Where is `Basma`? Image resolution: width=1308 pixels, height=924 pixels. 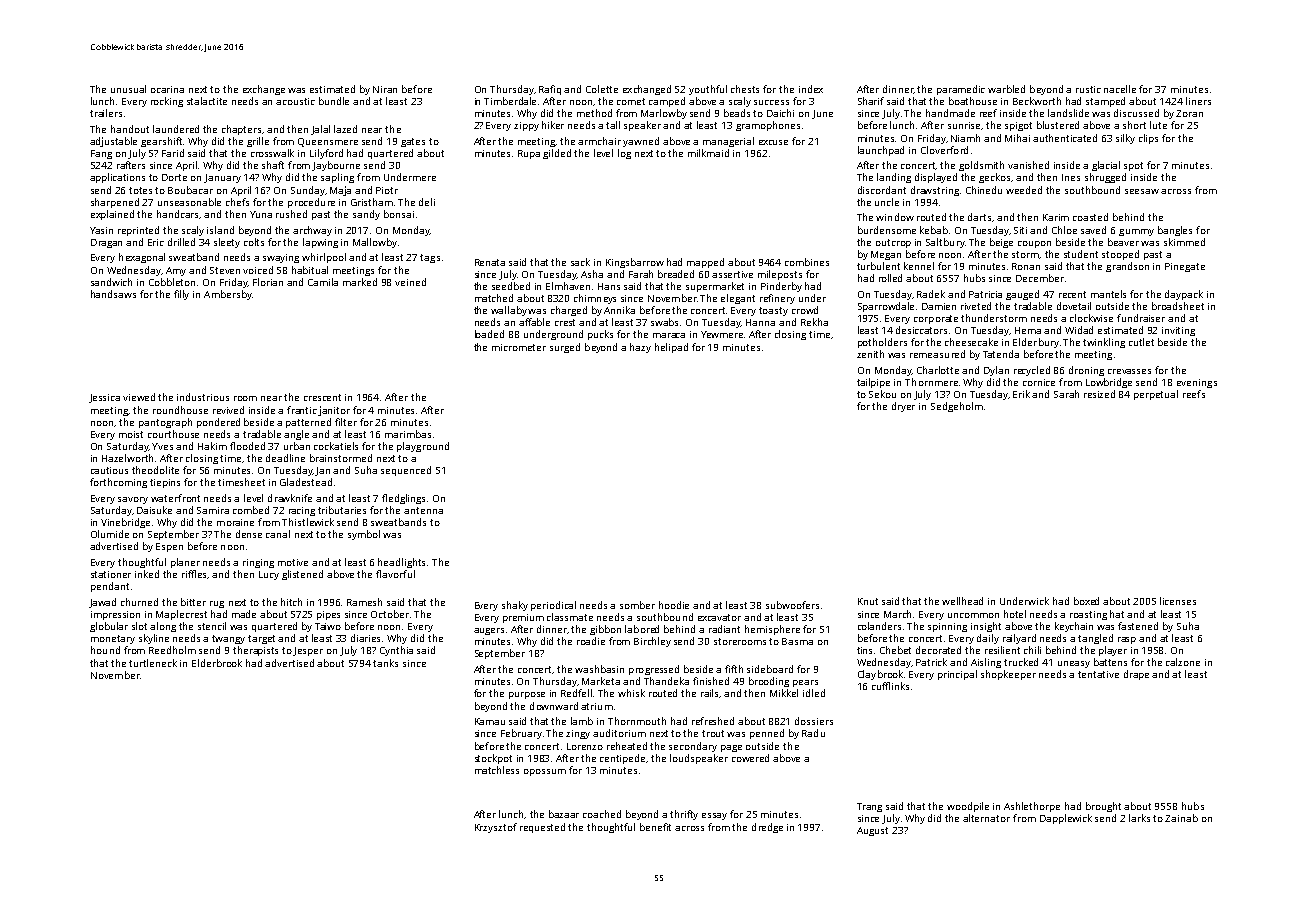
Basma is located at coordinates (797, 641).
